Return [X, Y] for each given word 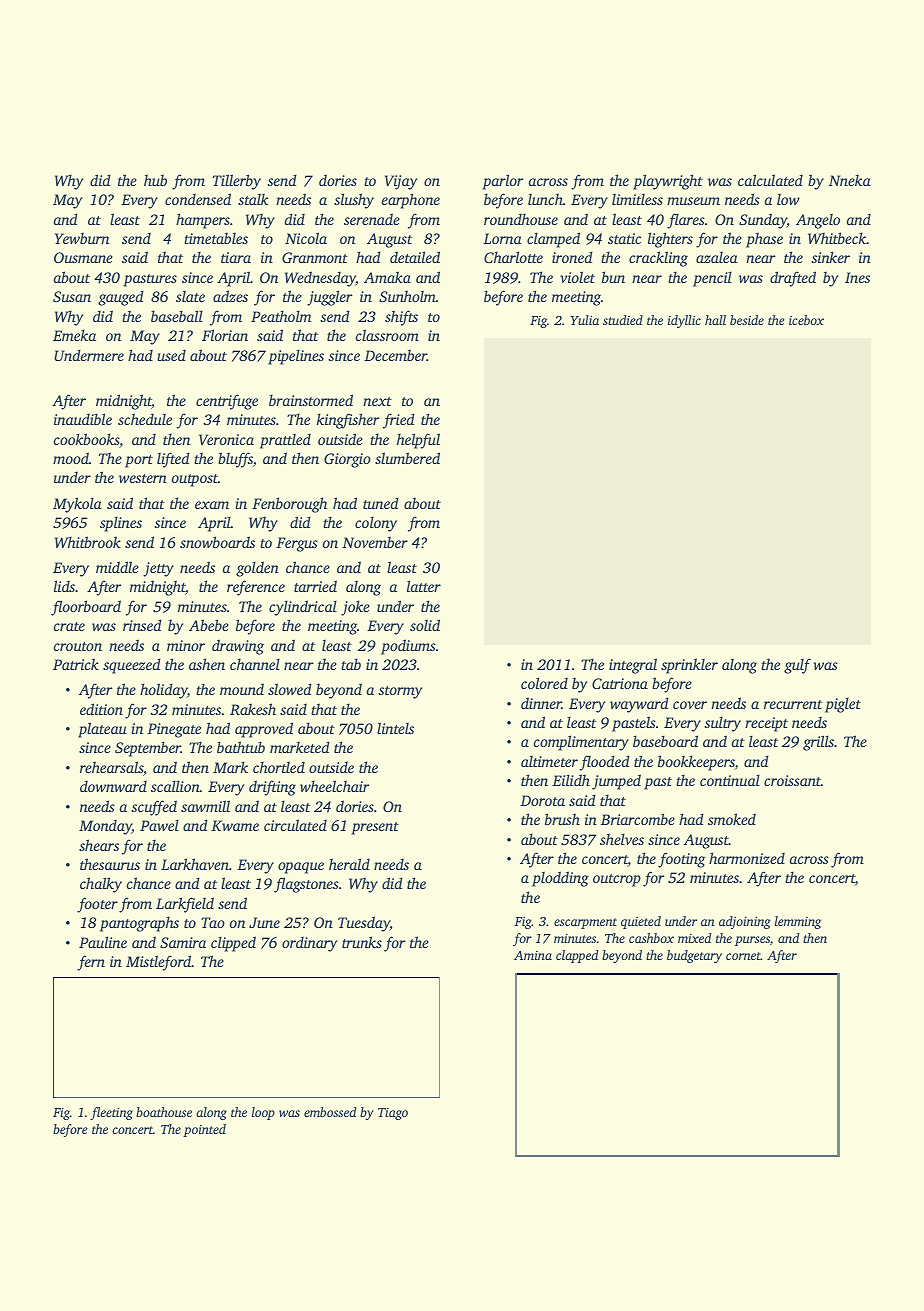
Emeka [74, 335]
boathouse [164, 1112]
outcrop [617, 880]
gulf [797, 666]
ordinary [309, 944]
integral [633, 666]
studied [623, 320]
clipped [233, 944]
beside [747, 320]
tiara [236, 257]
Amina [533, 955]
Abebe [209, 625]
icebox [806, 320]
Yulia [585, 320]
